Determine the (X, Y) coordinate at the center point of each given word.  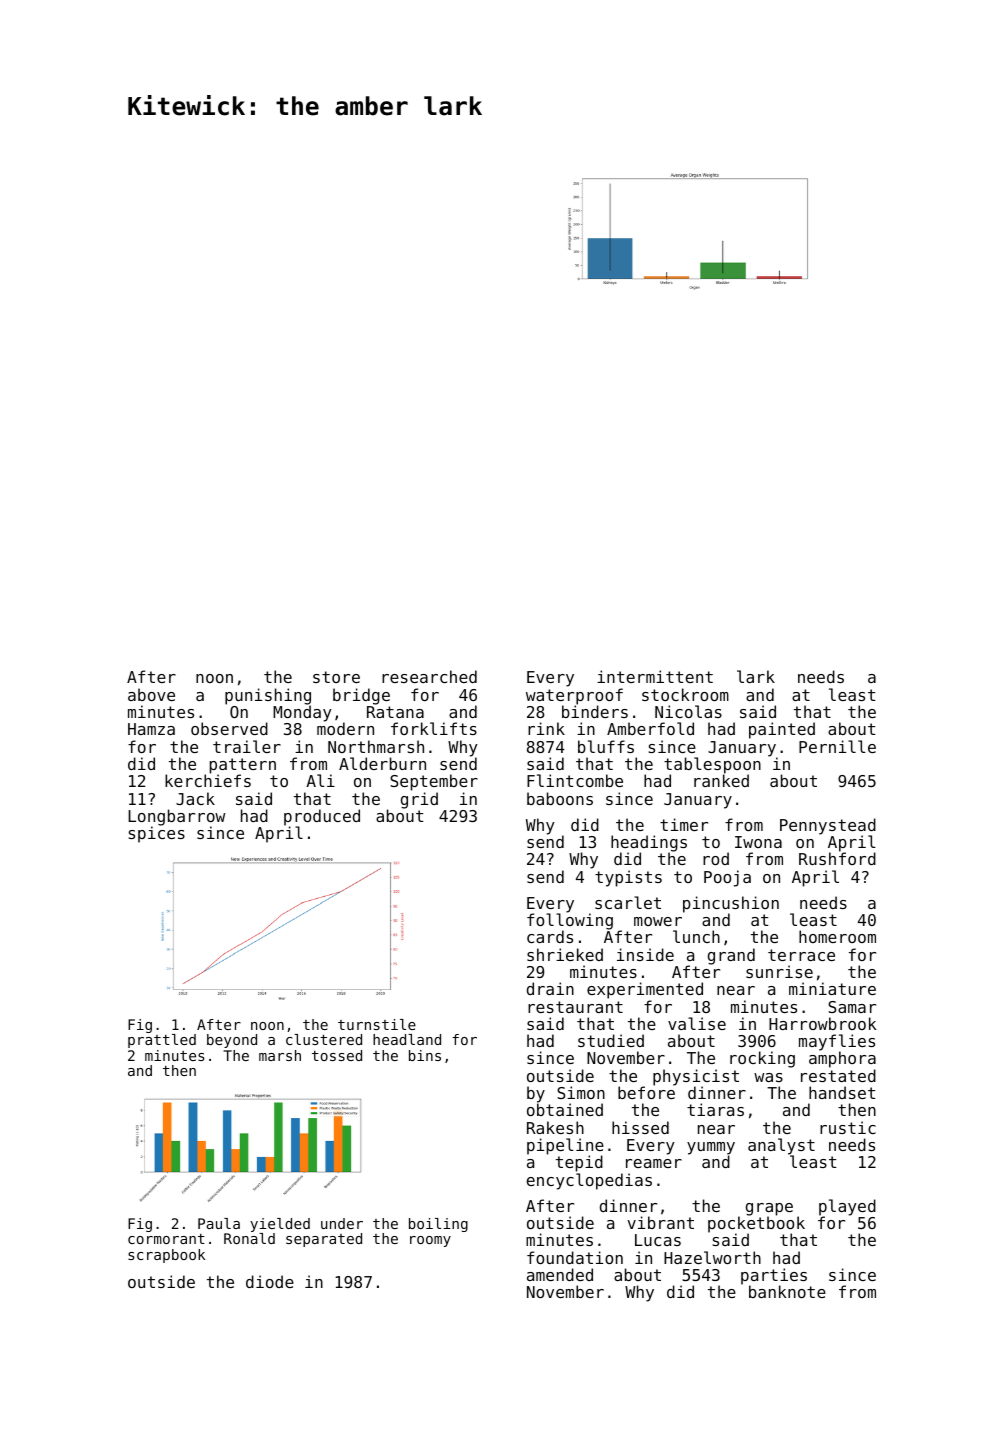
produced (322, 818)
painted (782, 730)
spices (157, 835)
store (336, 677)
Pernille (837, 746)
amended (560, 1274)
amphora (842, 1060)
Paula (219, 1223)
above (151, 694)
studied (611, 1040)
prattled (162, 1041)
